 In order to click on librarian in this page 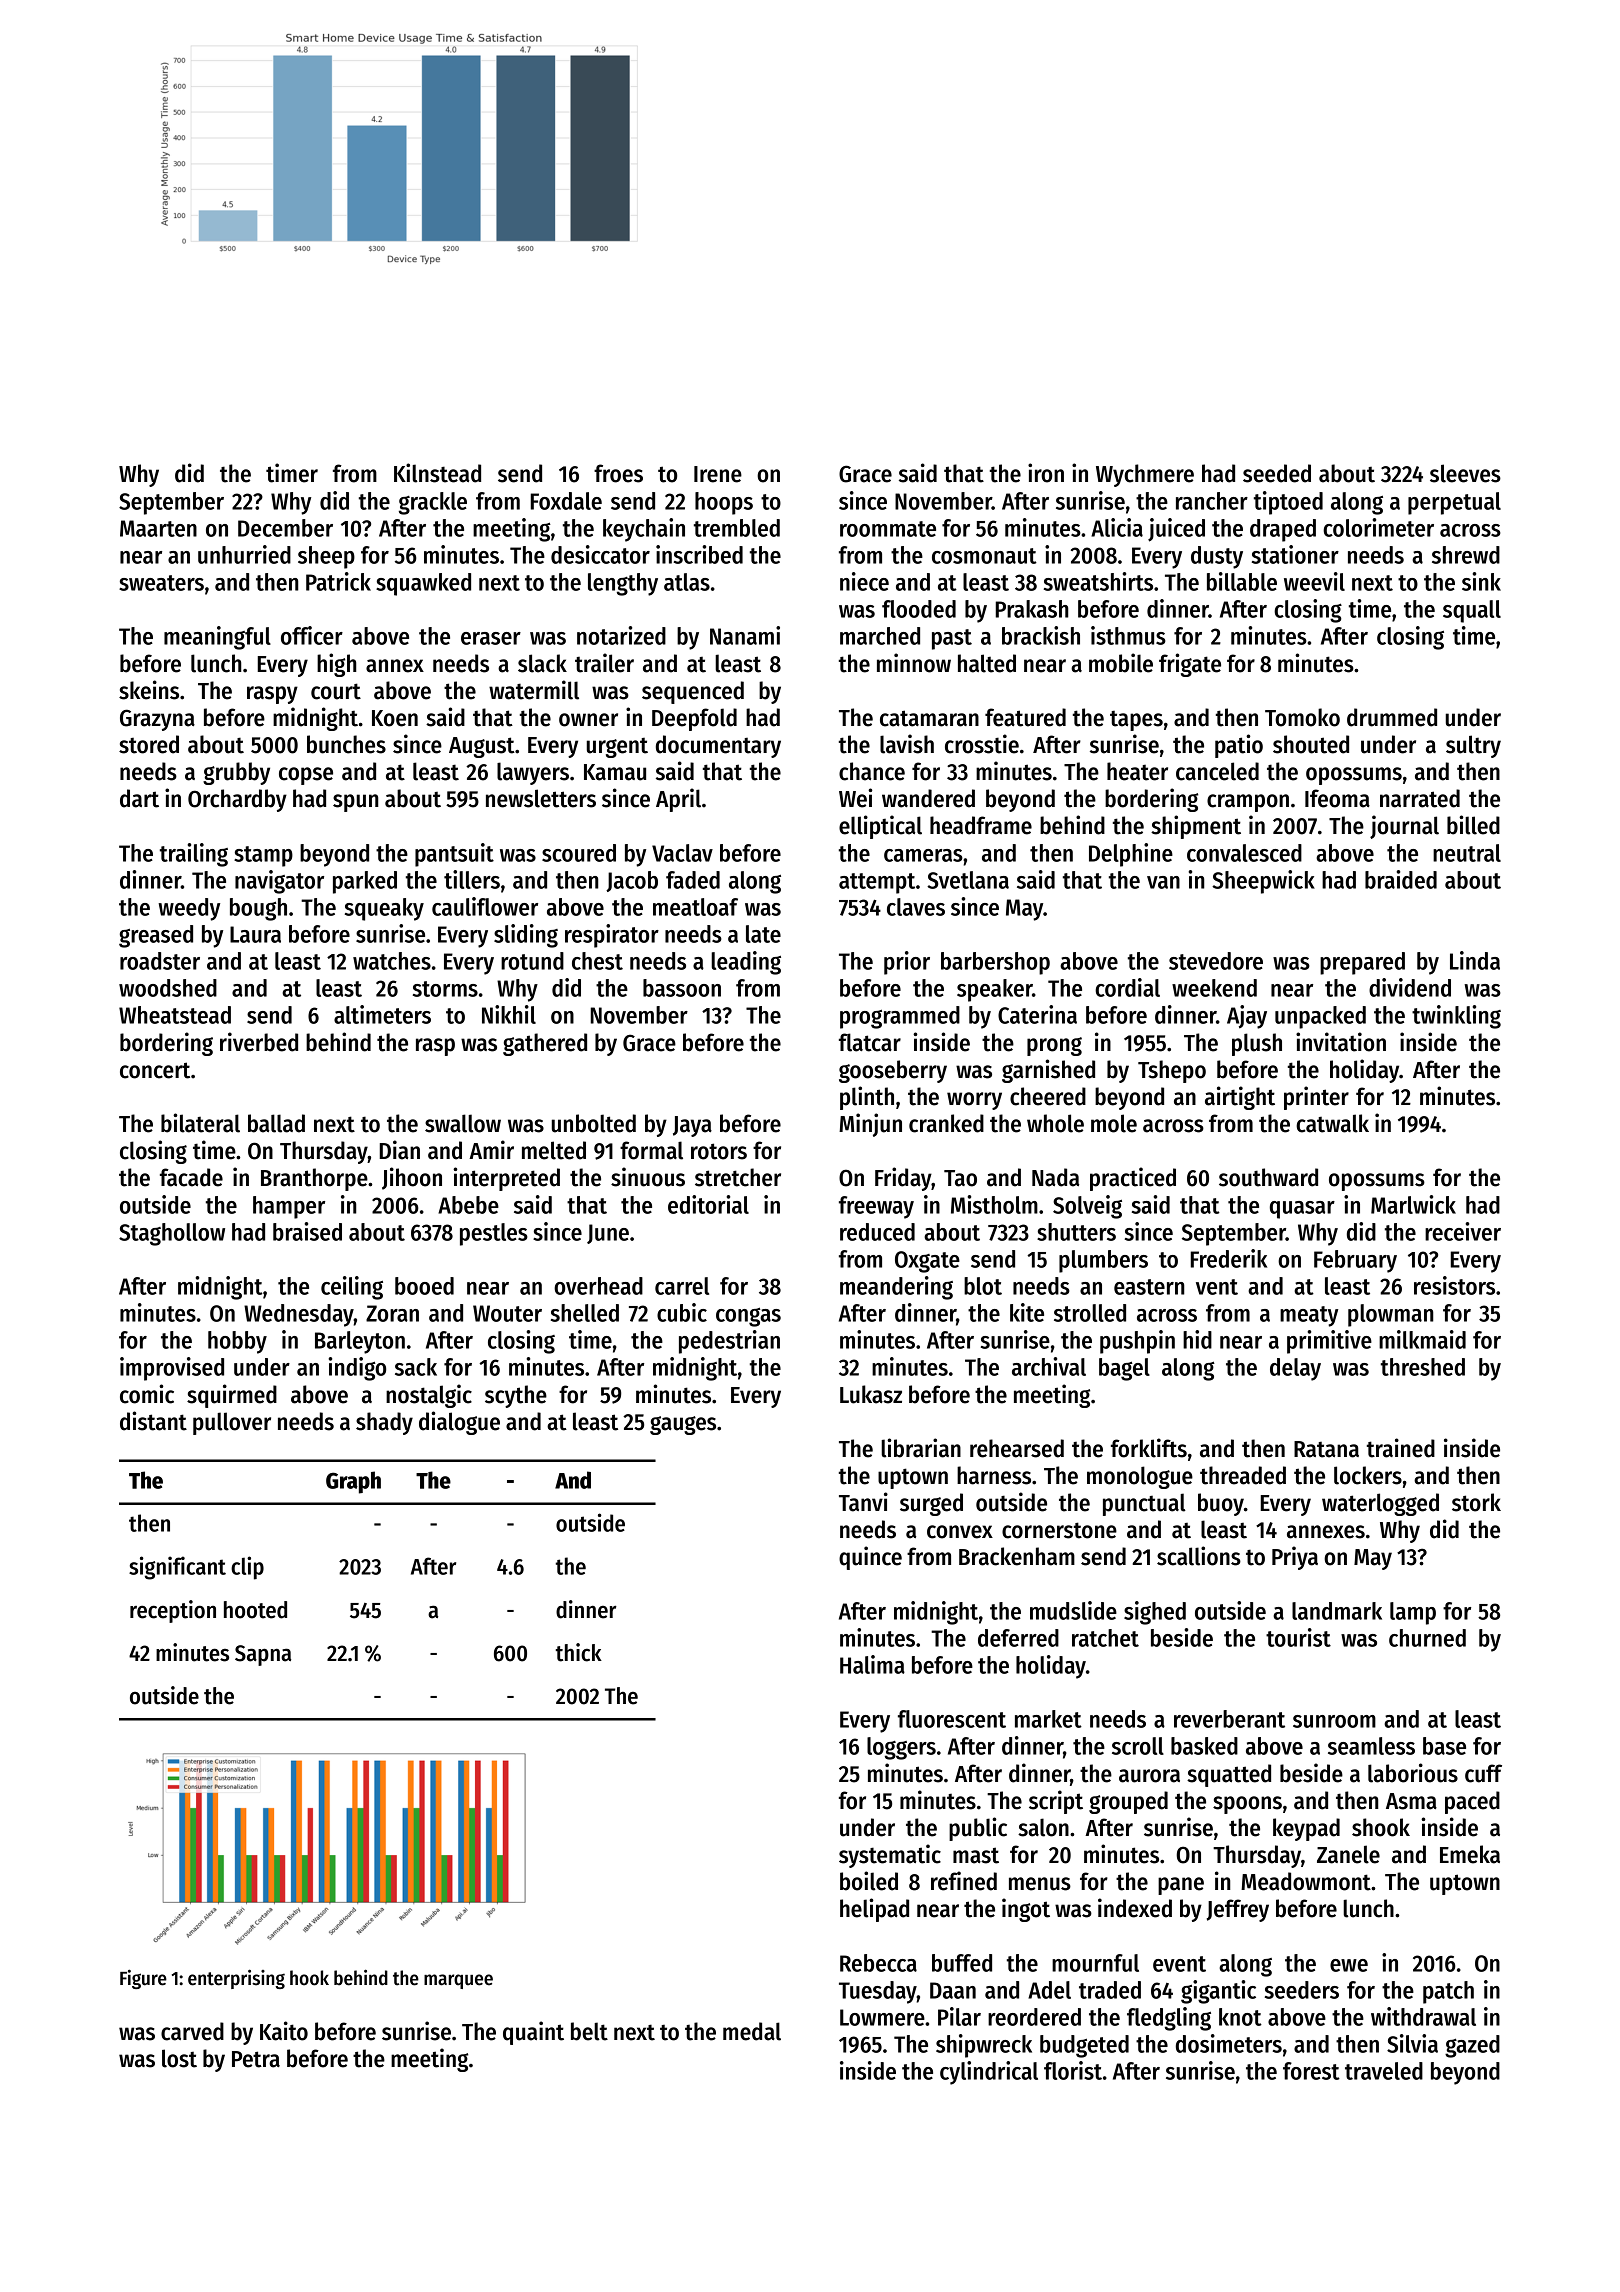, I will do `click(921, 1448)`.
